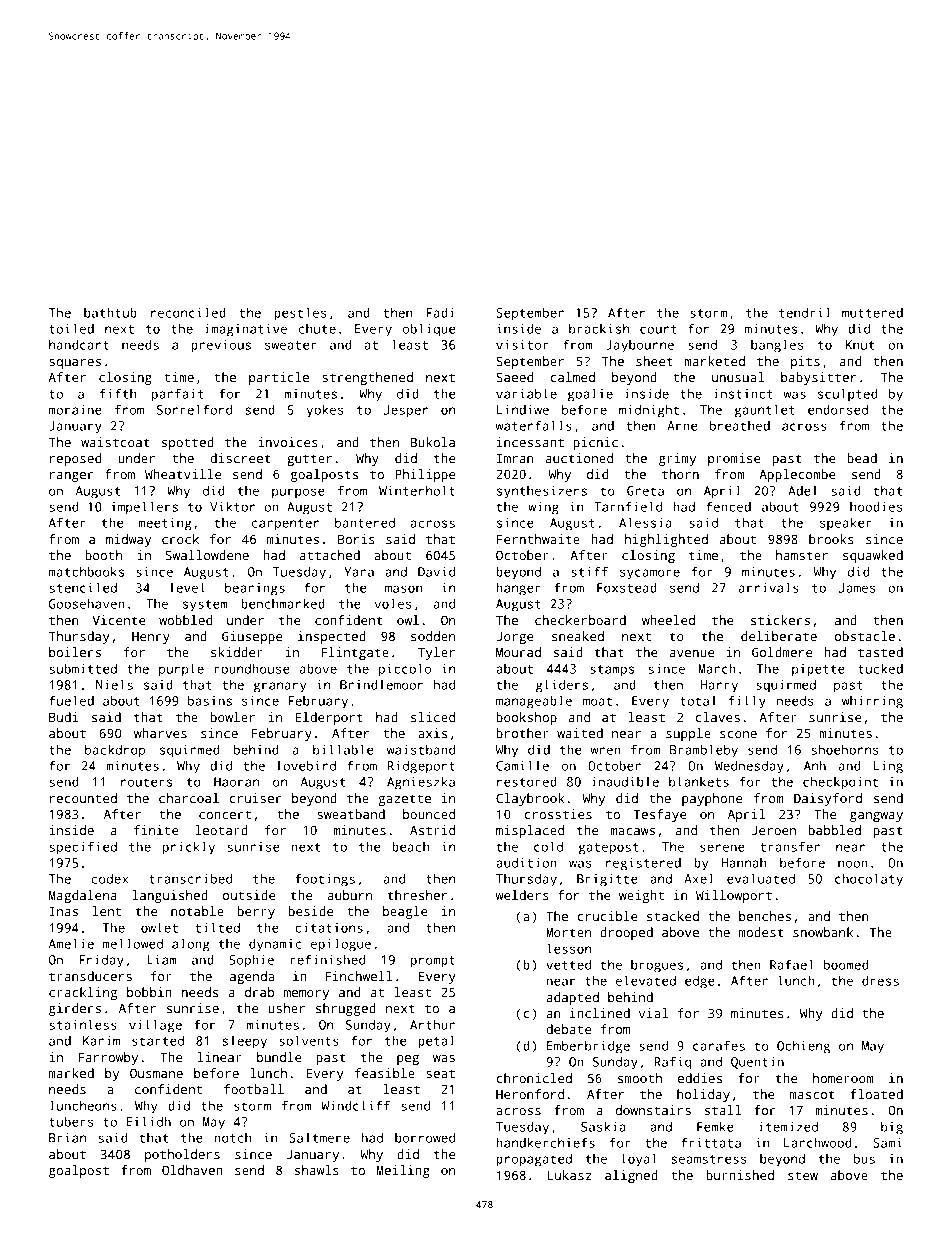  I want to click on axis, so click(432, 733).
